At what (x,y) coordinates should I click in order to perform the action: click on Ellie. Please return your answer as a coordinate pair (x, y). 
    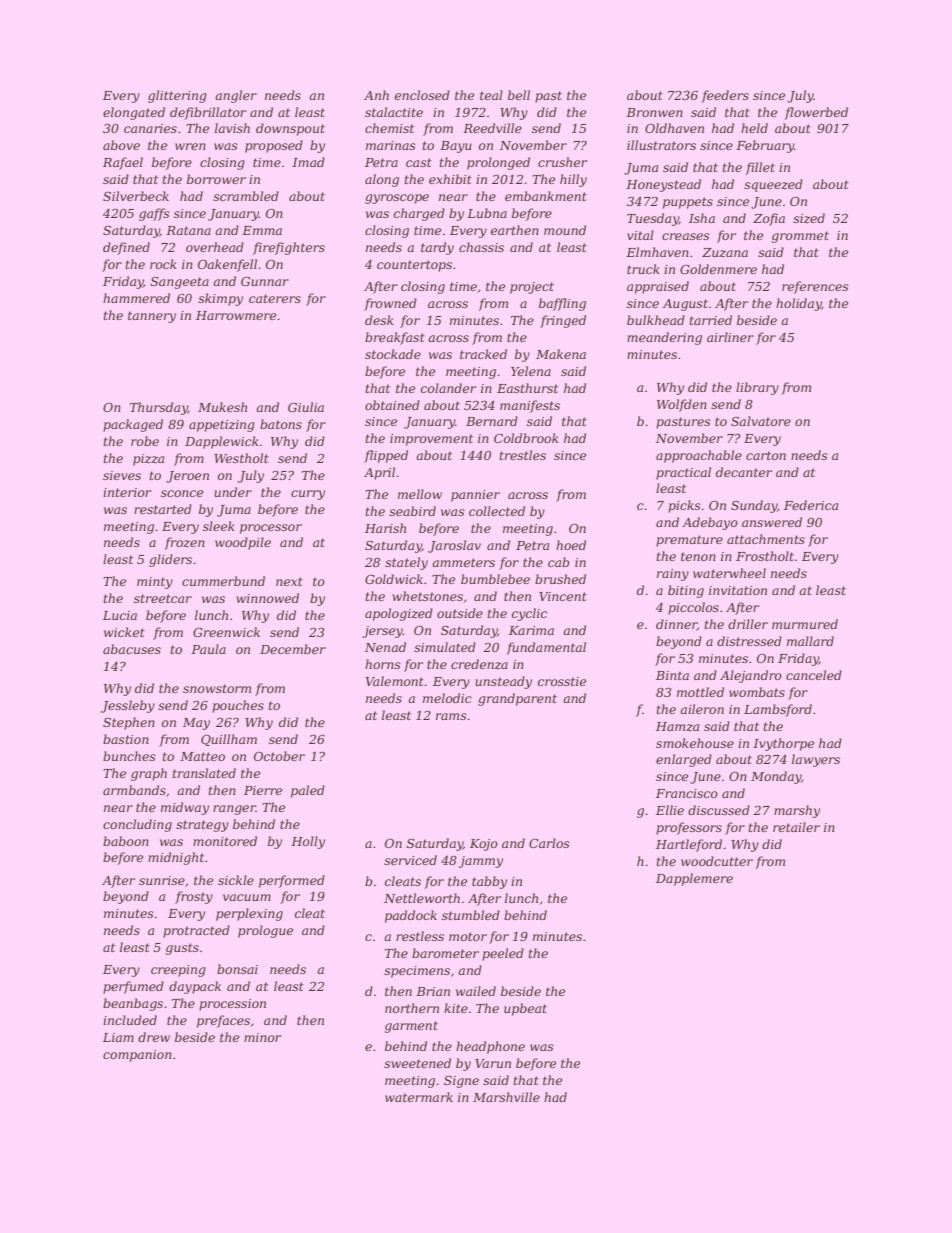
    Looking at the image, I should click on (670, 810).
